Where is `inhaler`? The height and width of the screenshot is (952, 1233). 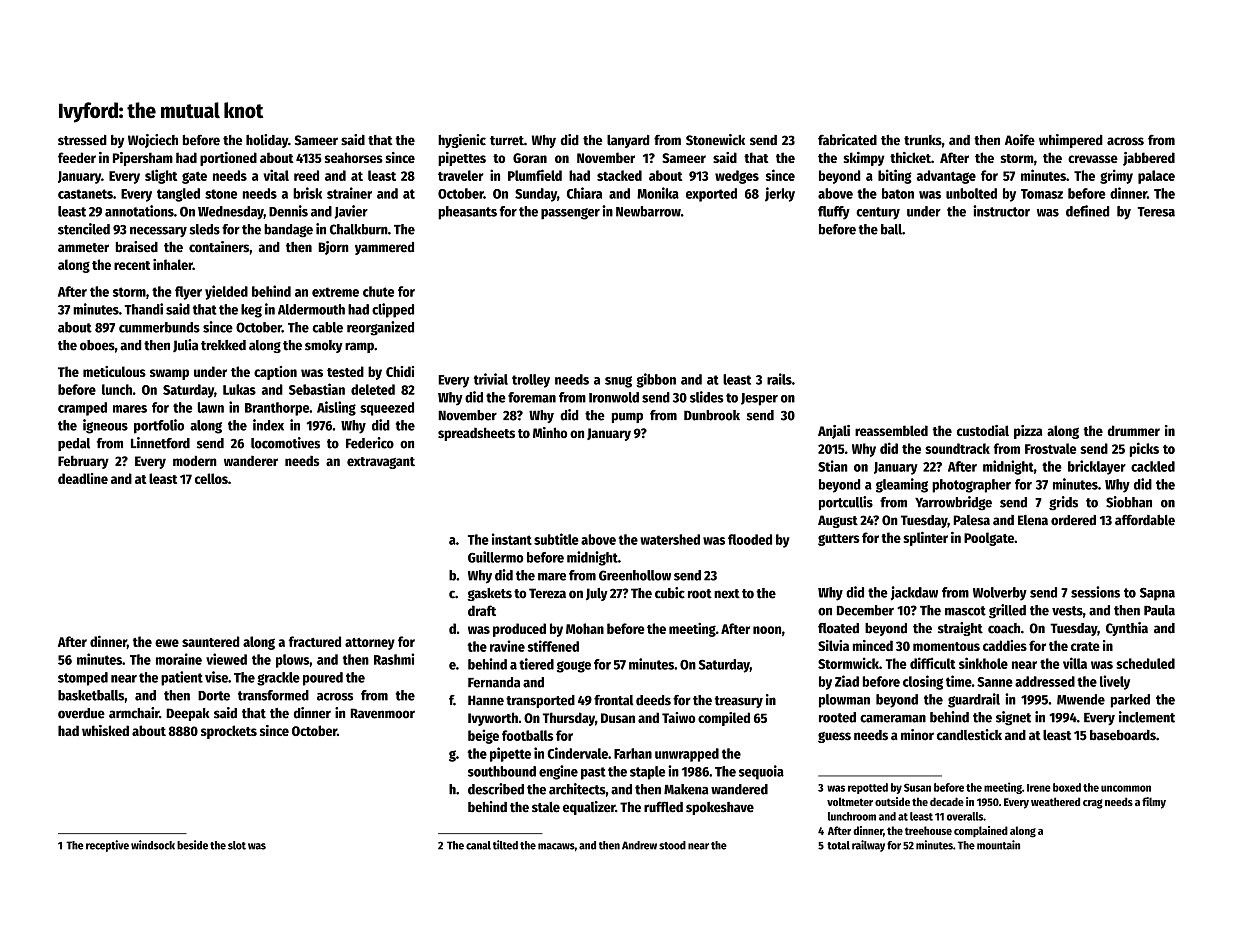 inhaler is located at coordinates (173, 264).
